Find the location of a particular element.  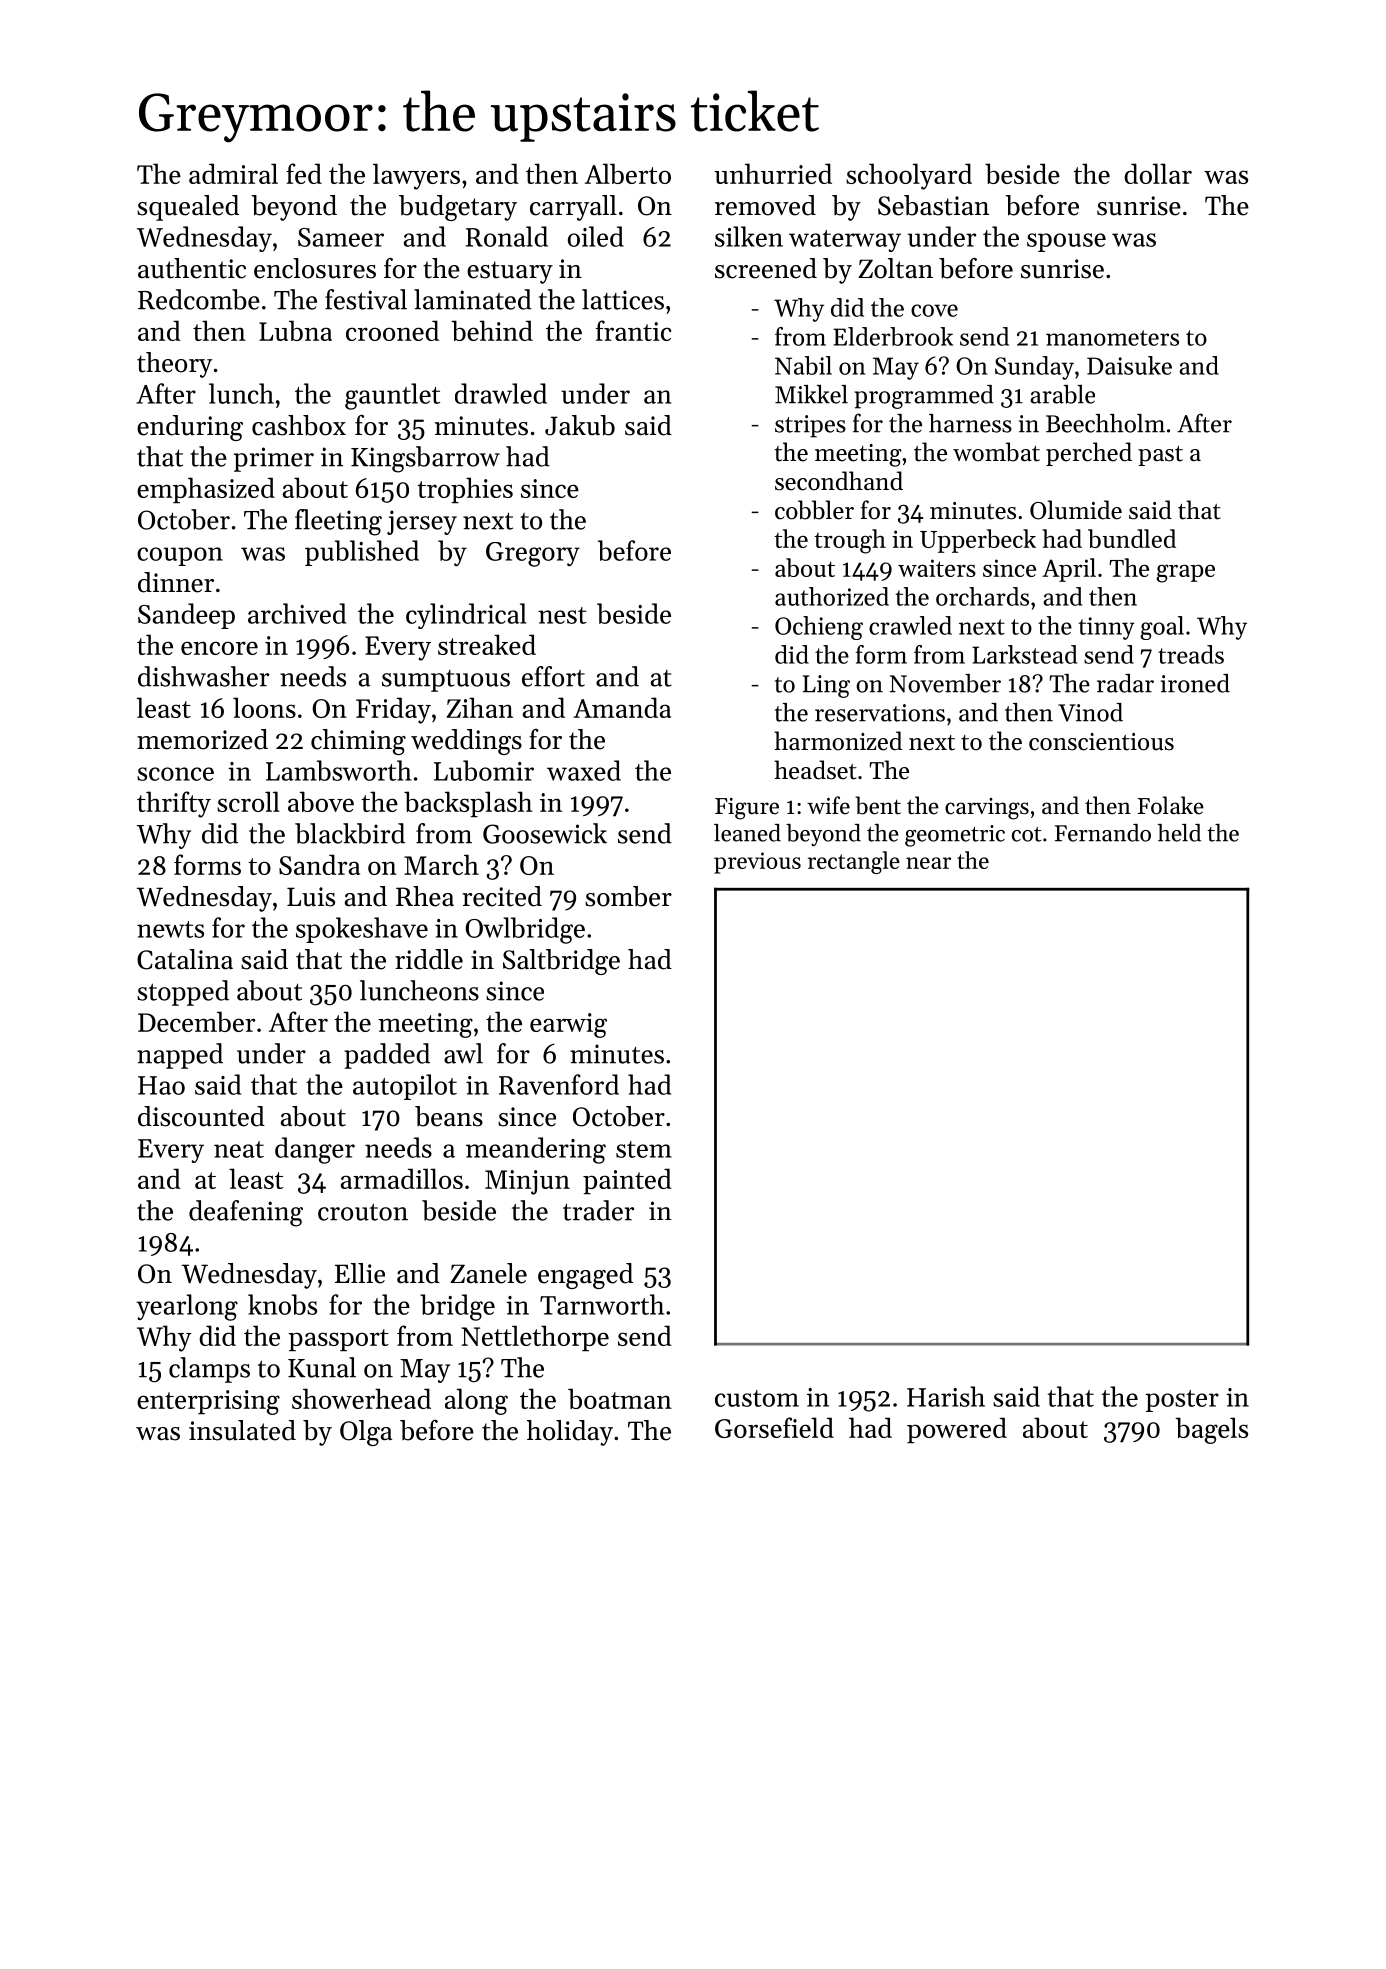

oiled is located at coordinates (596, 236).
